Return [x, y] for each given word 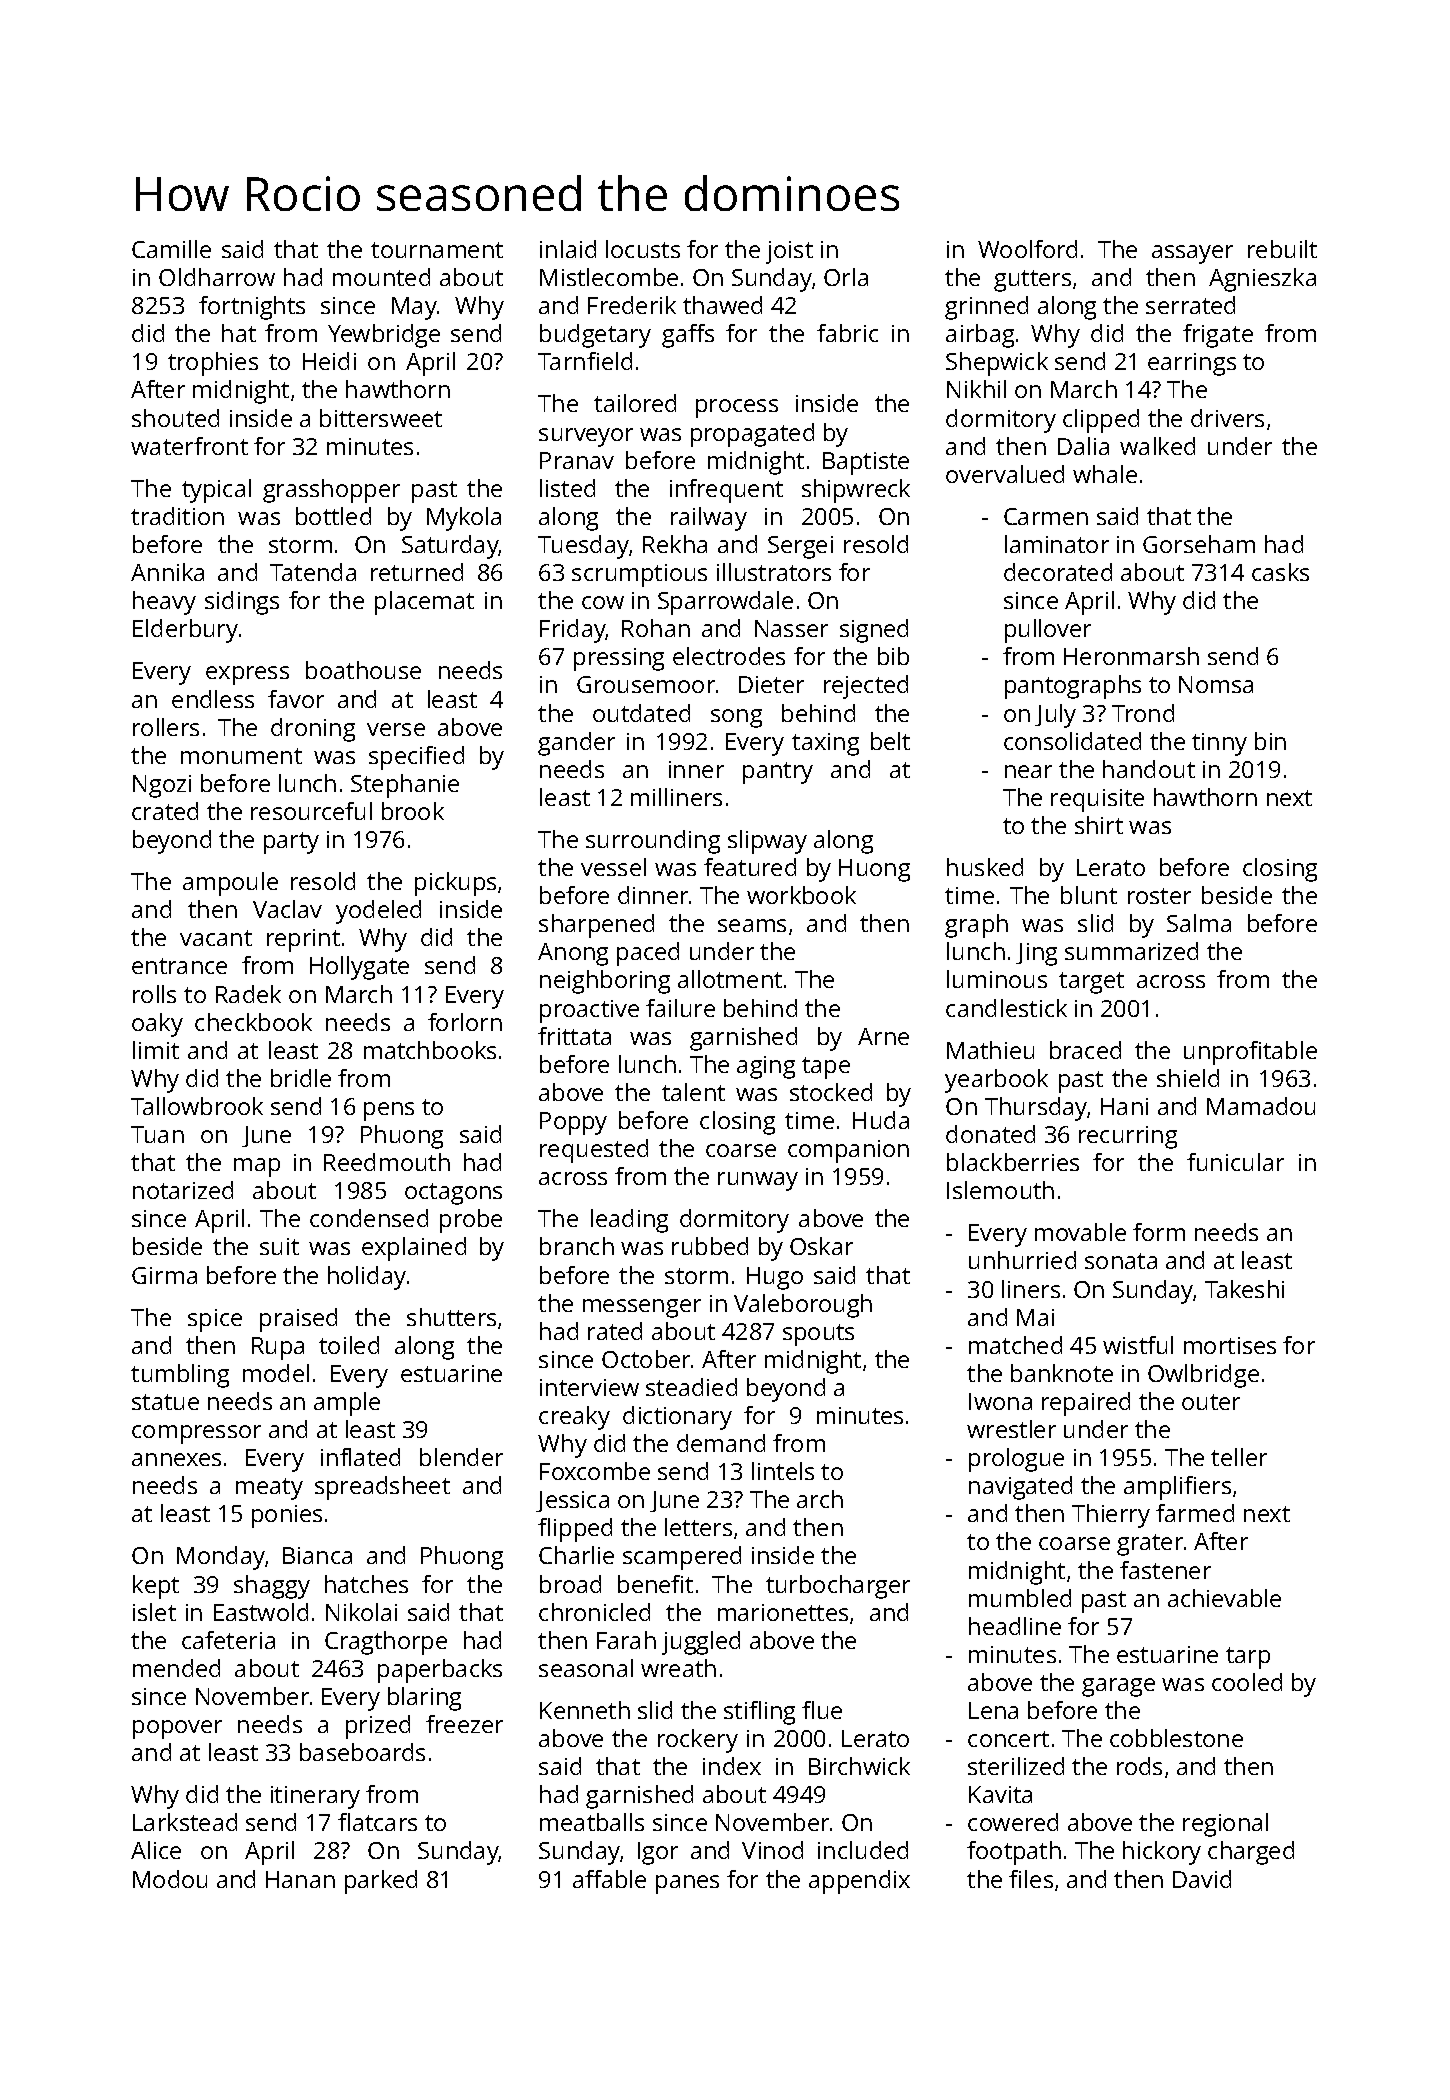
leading [629, 1221]
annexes [176, 1459]
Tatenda [313, 572]
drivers [1227, 418]
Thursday [1036, 1109]
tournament [437, 250]
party [291, 843]
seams [752, 925]
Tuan [157, 1134]
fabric [847, 333]
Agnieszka [1262, 280]
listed [567, 488]
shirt [1099, 825]
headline [1015, 1626]
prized [378, 1727]
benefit [655, 1584]
